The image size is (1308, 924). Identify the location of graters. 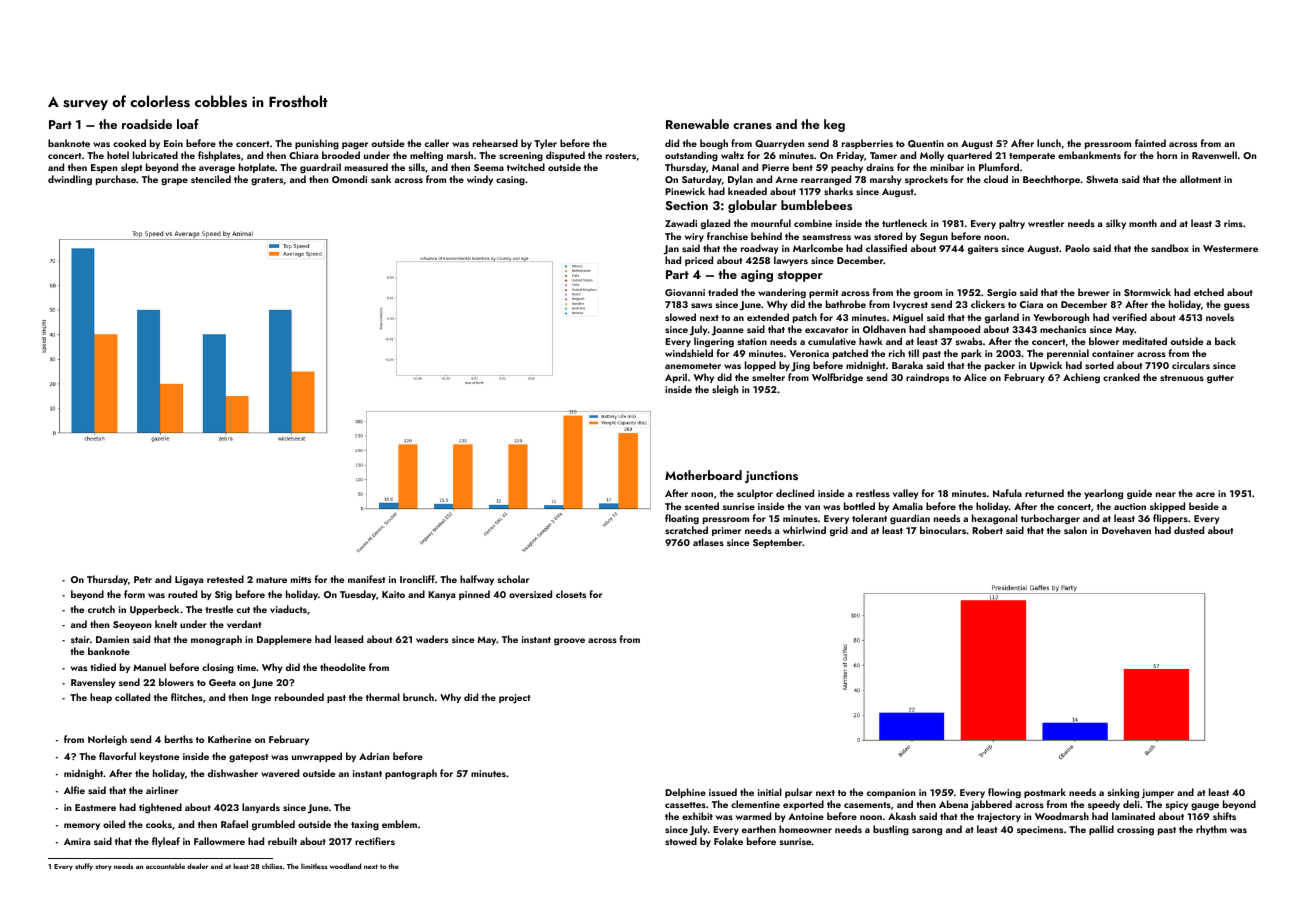
(267, 181).
